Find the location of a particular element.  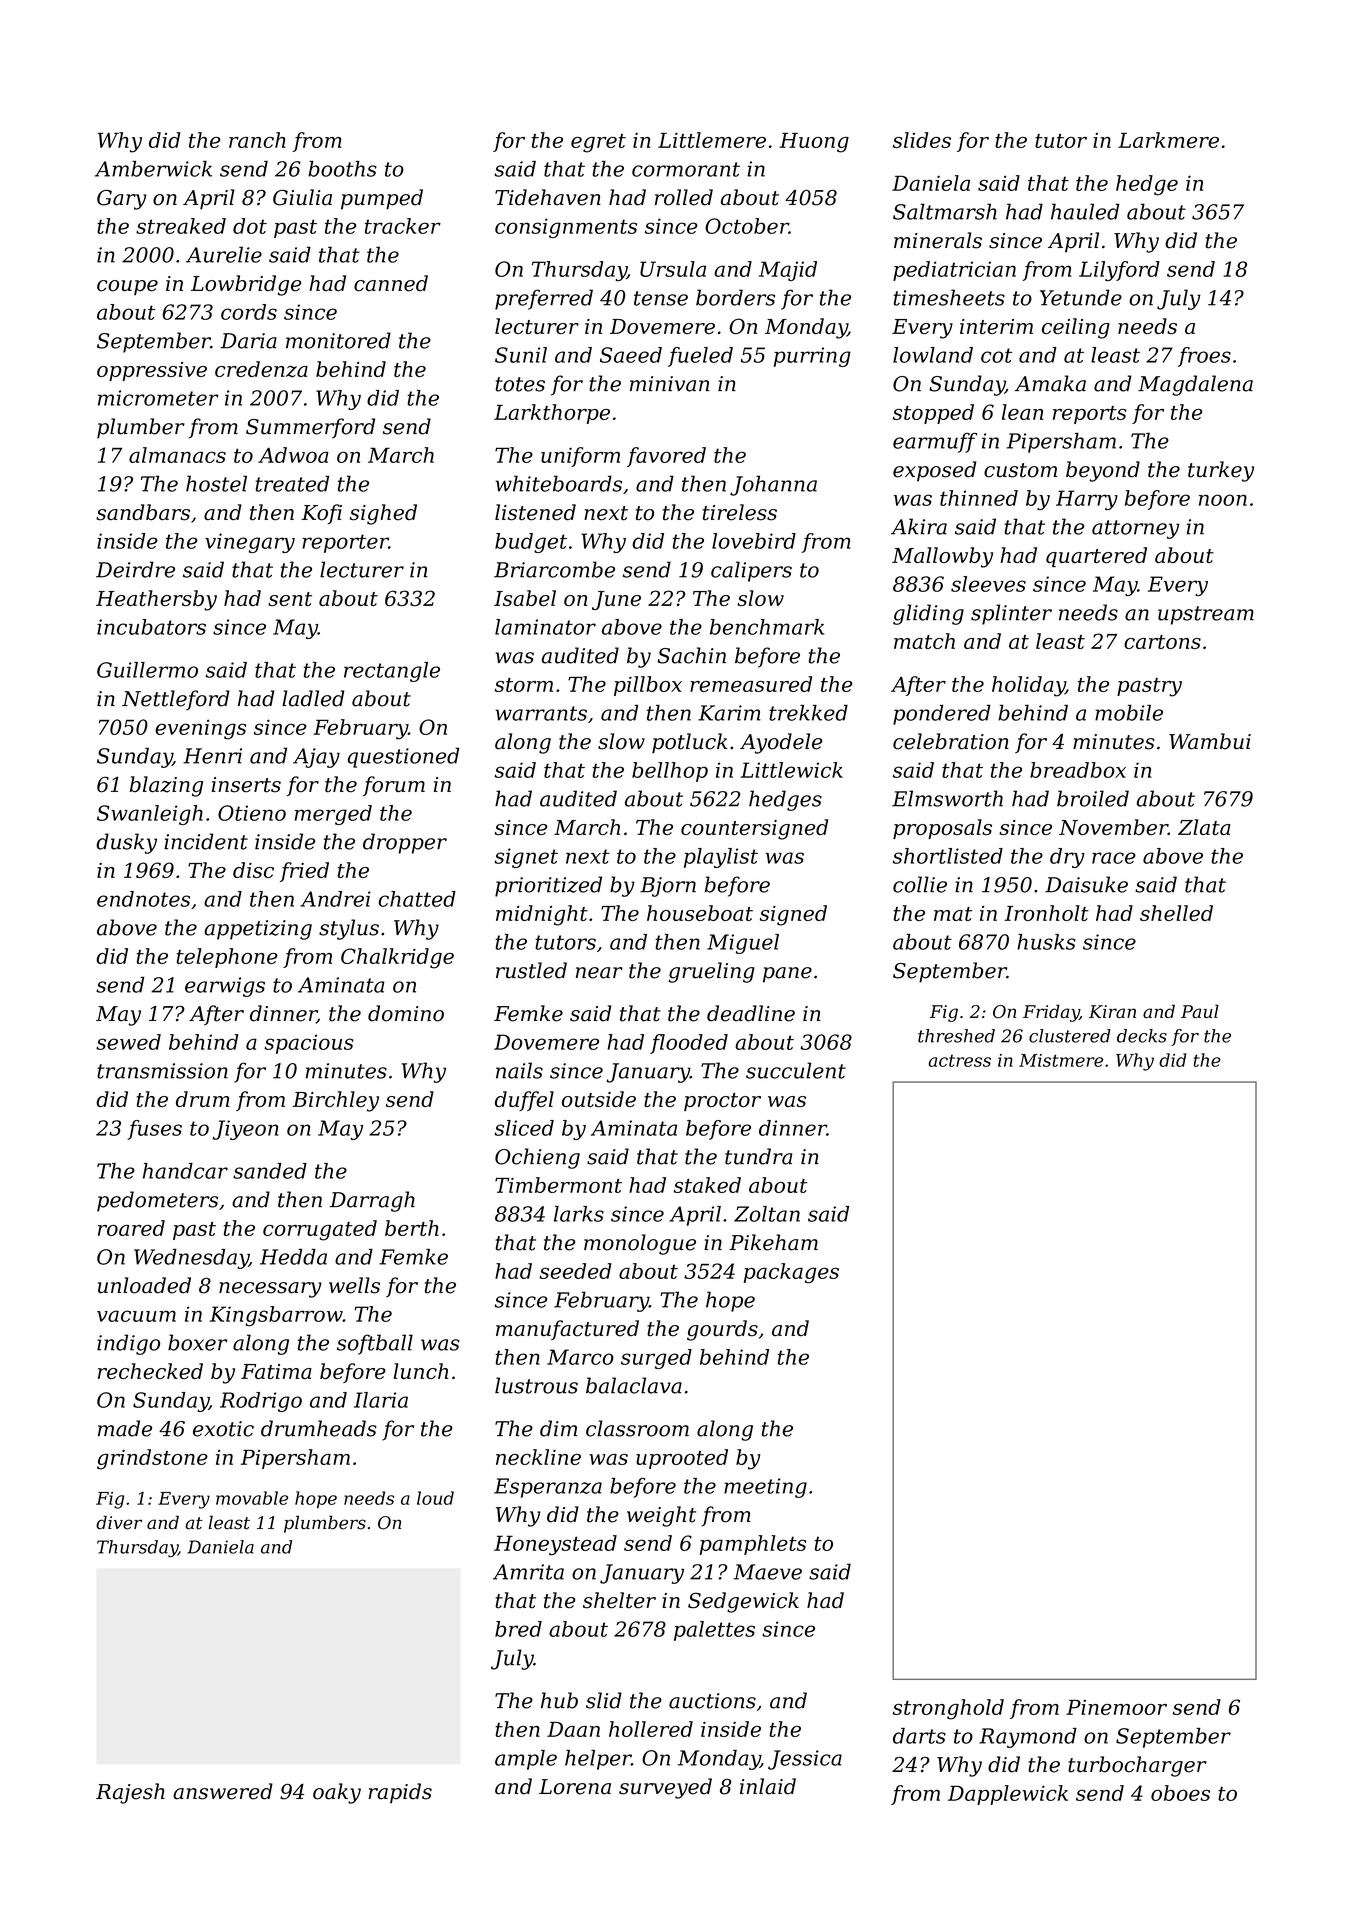

preferred is located at coordinates (544, 299).
